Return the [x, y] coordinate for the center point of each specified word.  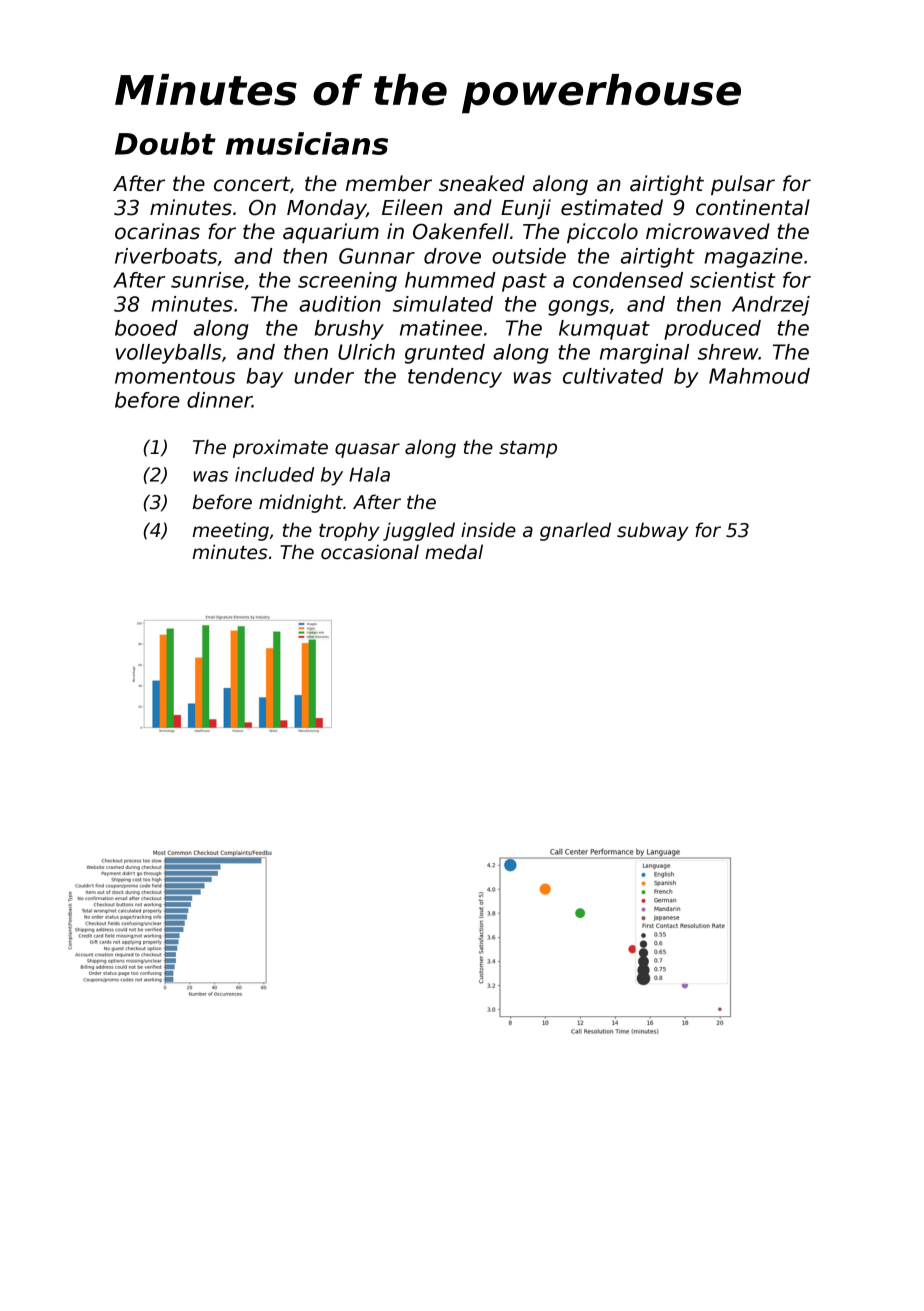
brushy [349, 330]
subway [652, 531]
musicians [307, 143]
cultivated [613, 376]
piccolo [602, 233]
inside [488, 530]
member [389, 183]
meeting [230, 531]
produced [712, 330]
